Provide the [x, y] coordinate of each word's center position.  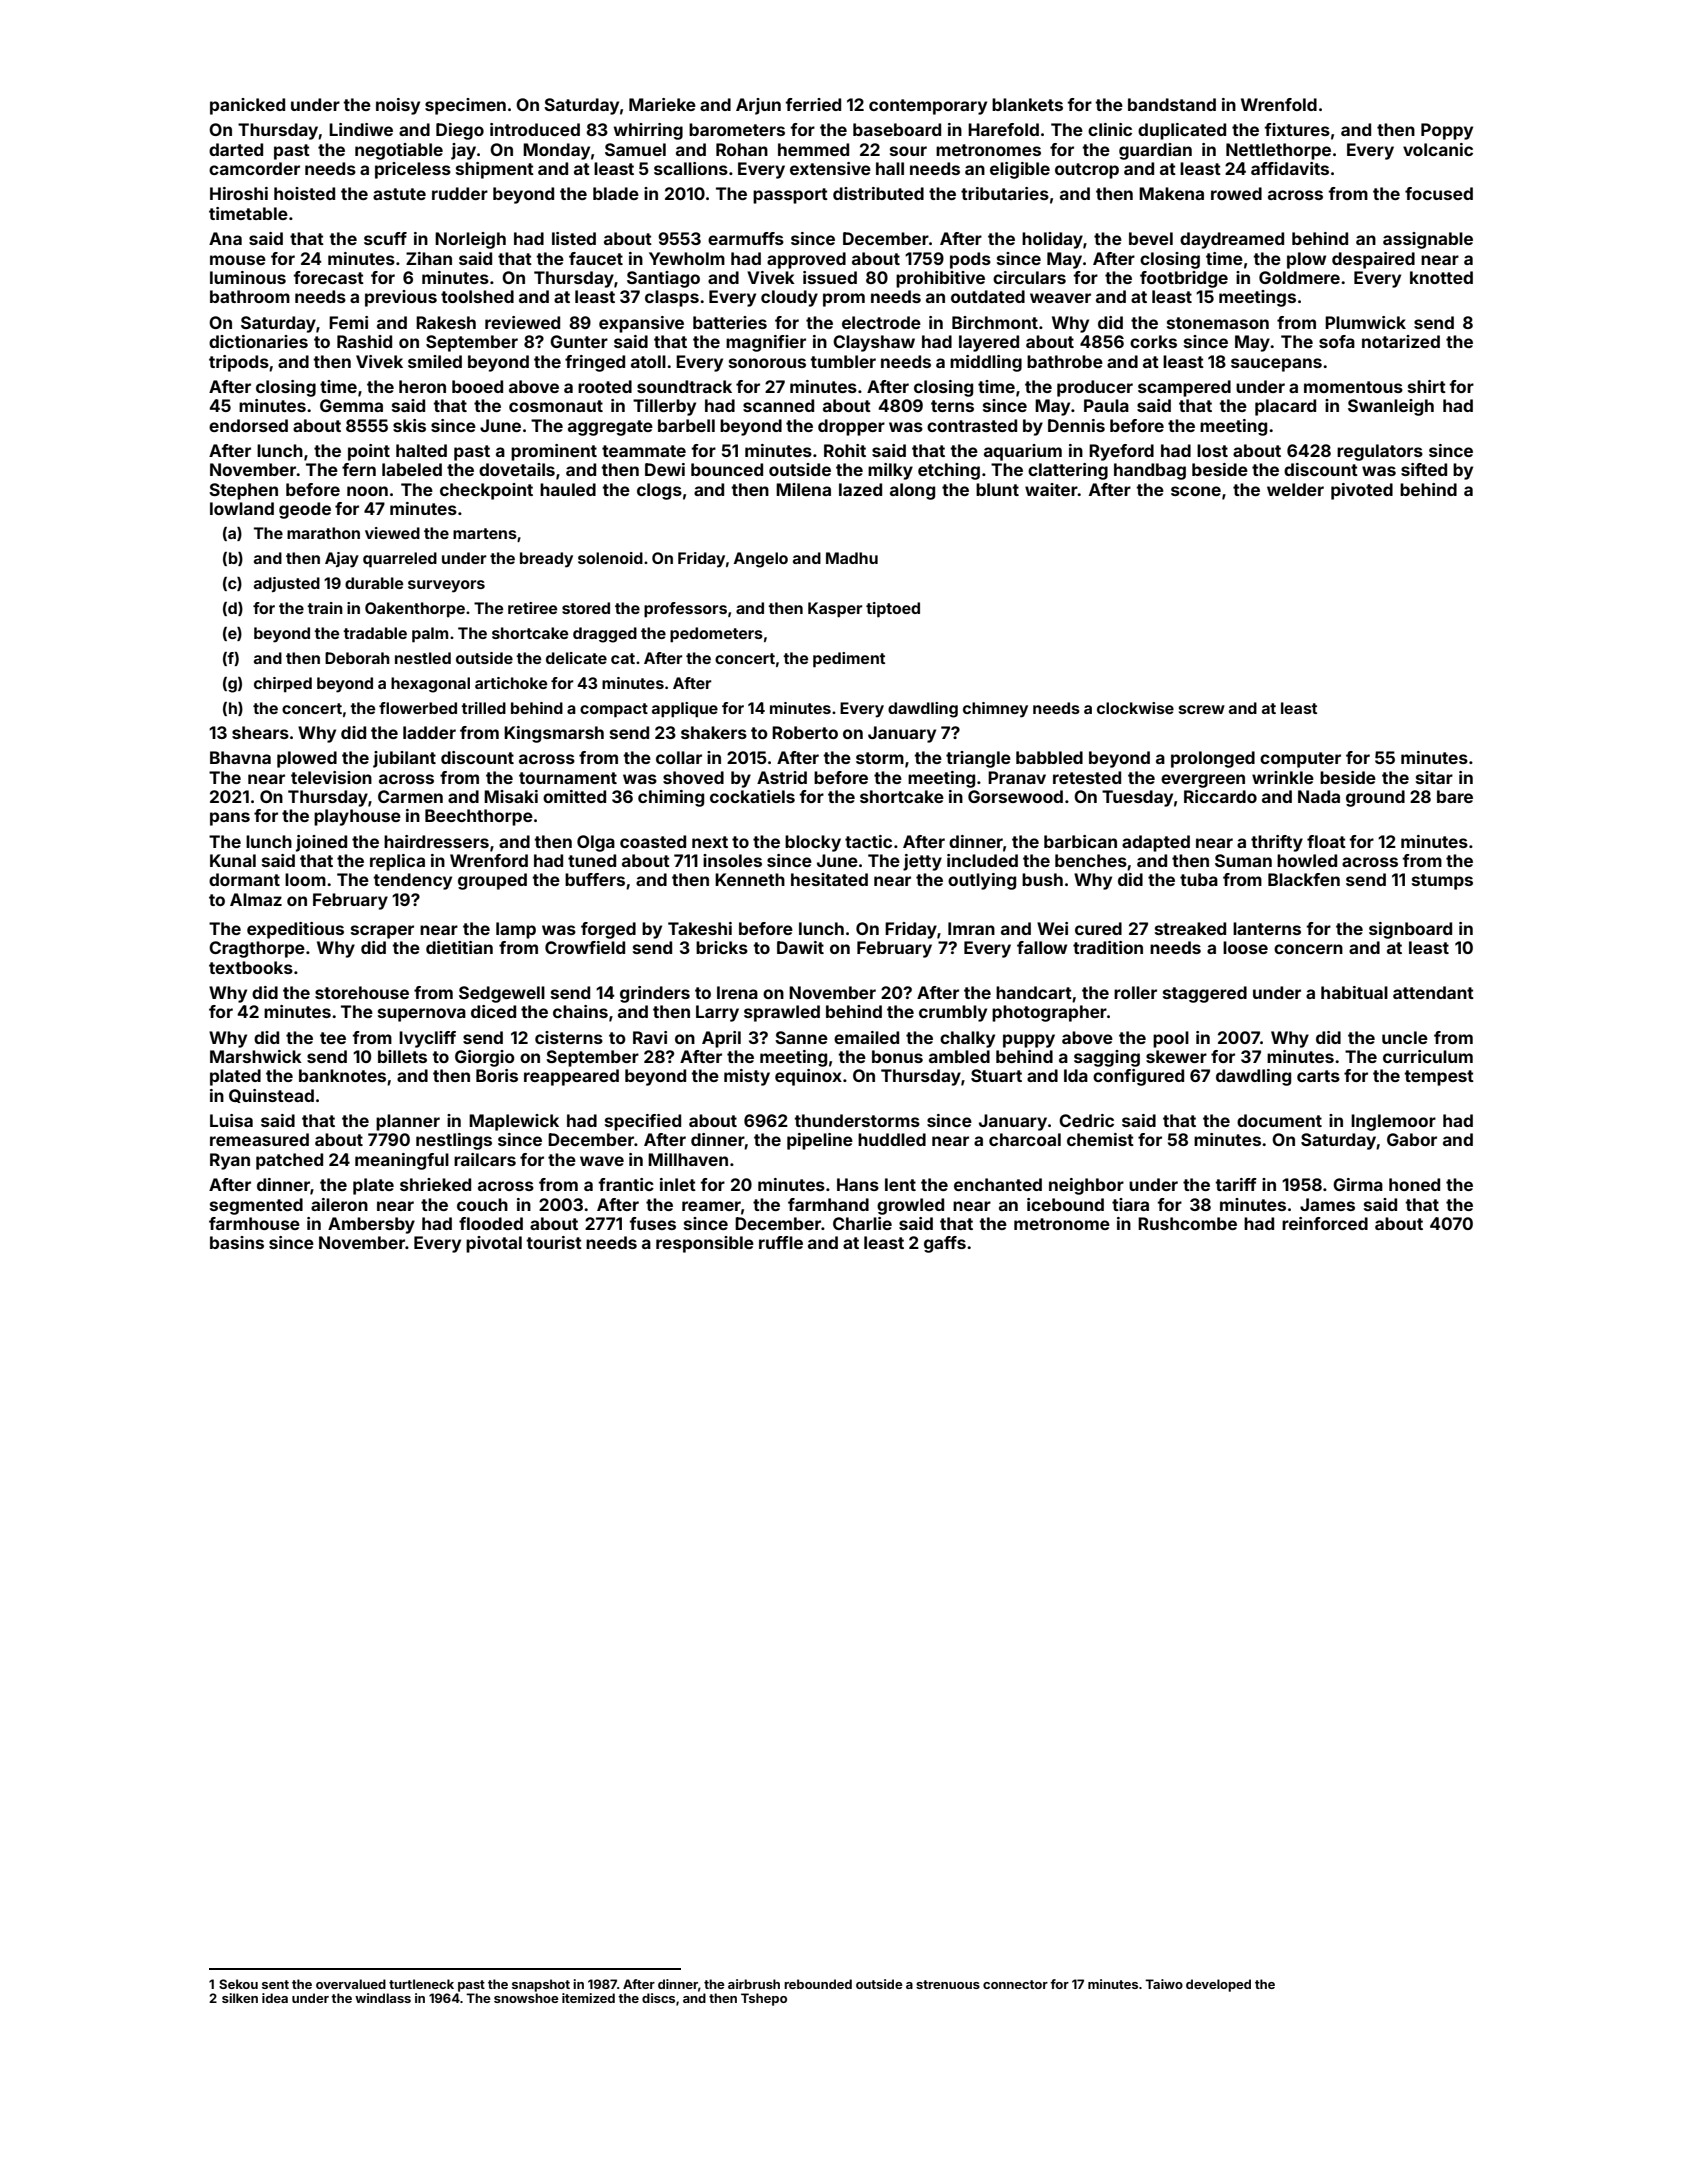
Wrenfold [1279, 104]
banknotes [342, 1075]
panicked [247, 106]
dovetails [517, 469]
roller [1135, 992]
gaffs [945, 1244]
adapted [1156, 843]
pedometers [716, 635]
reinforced [1325, 1223]
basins [237, 1242]
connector [1015, 1984]
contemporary [928, 107]
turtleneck [421, 1984]
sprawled [782, 1013]
